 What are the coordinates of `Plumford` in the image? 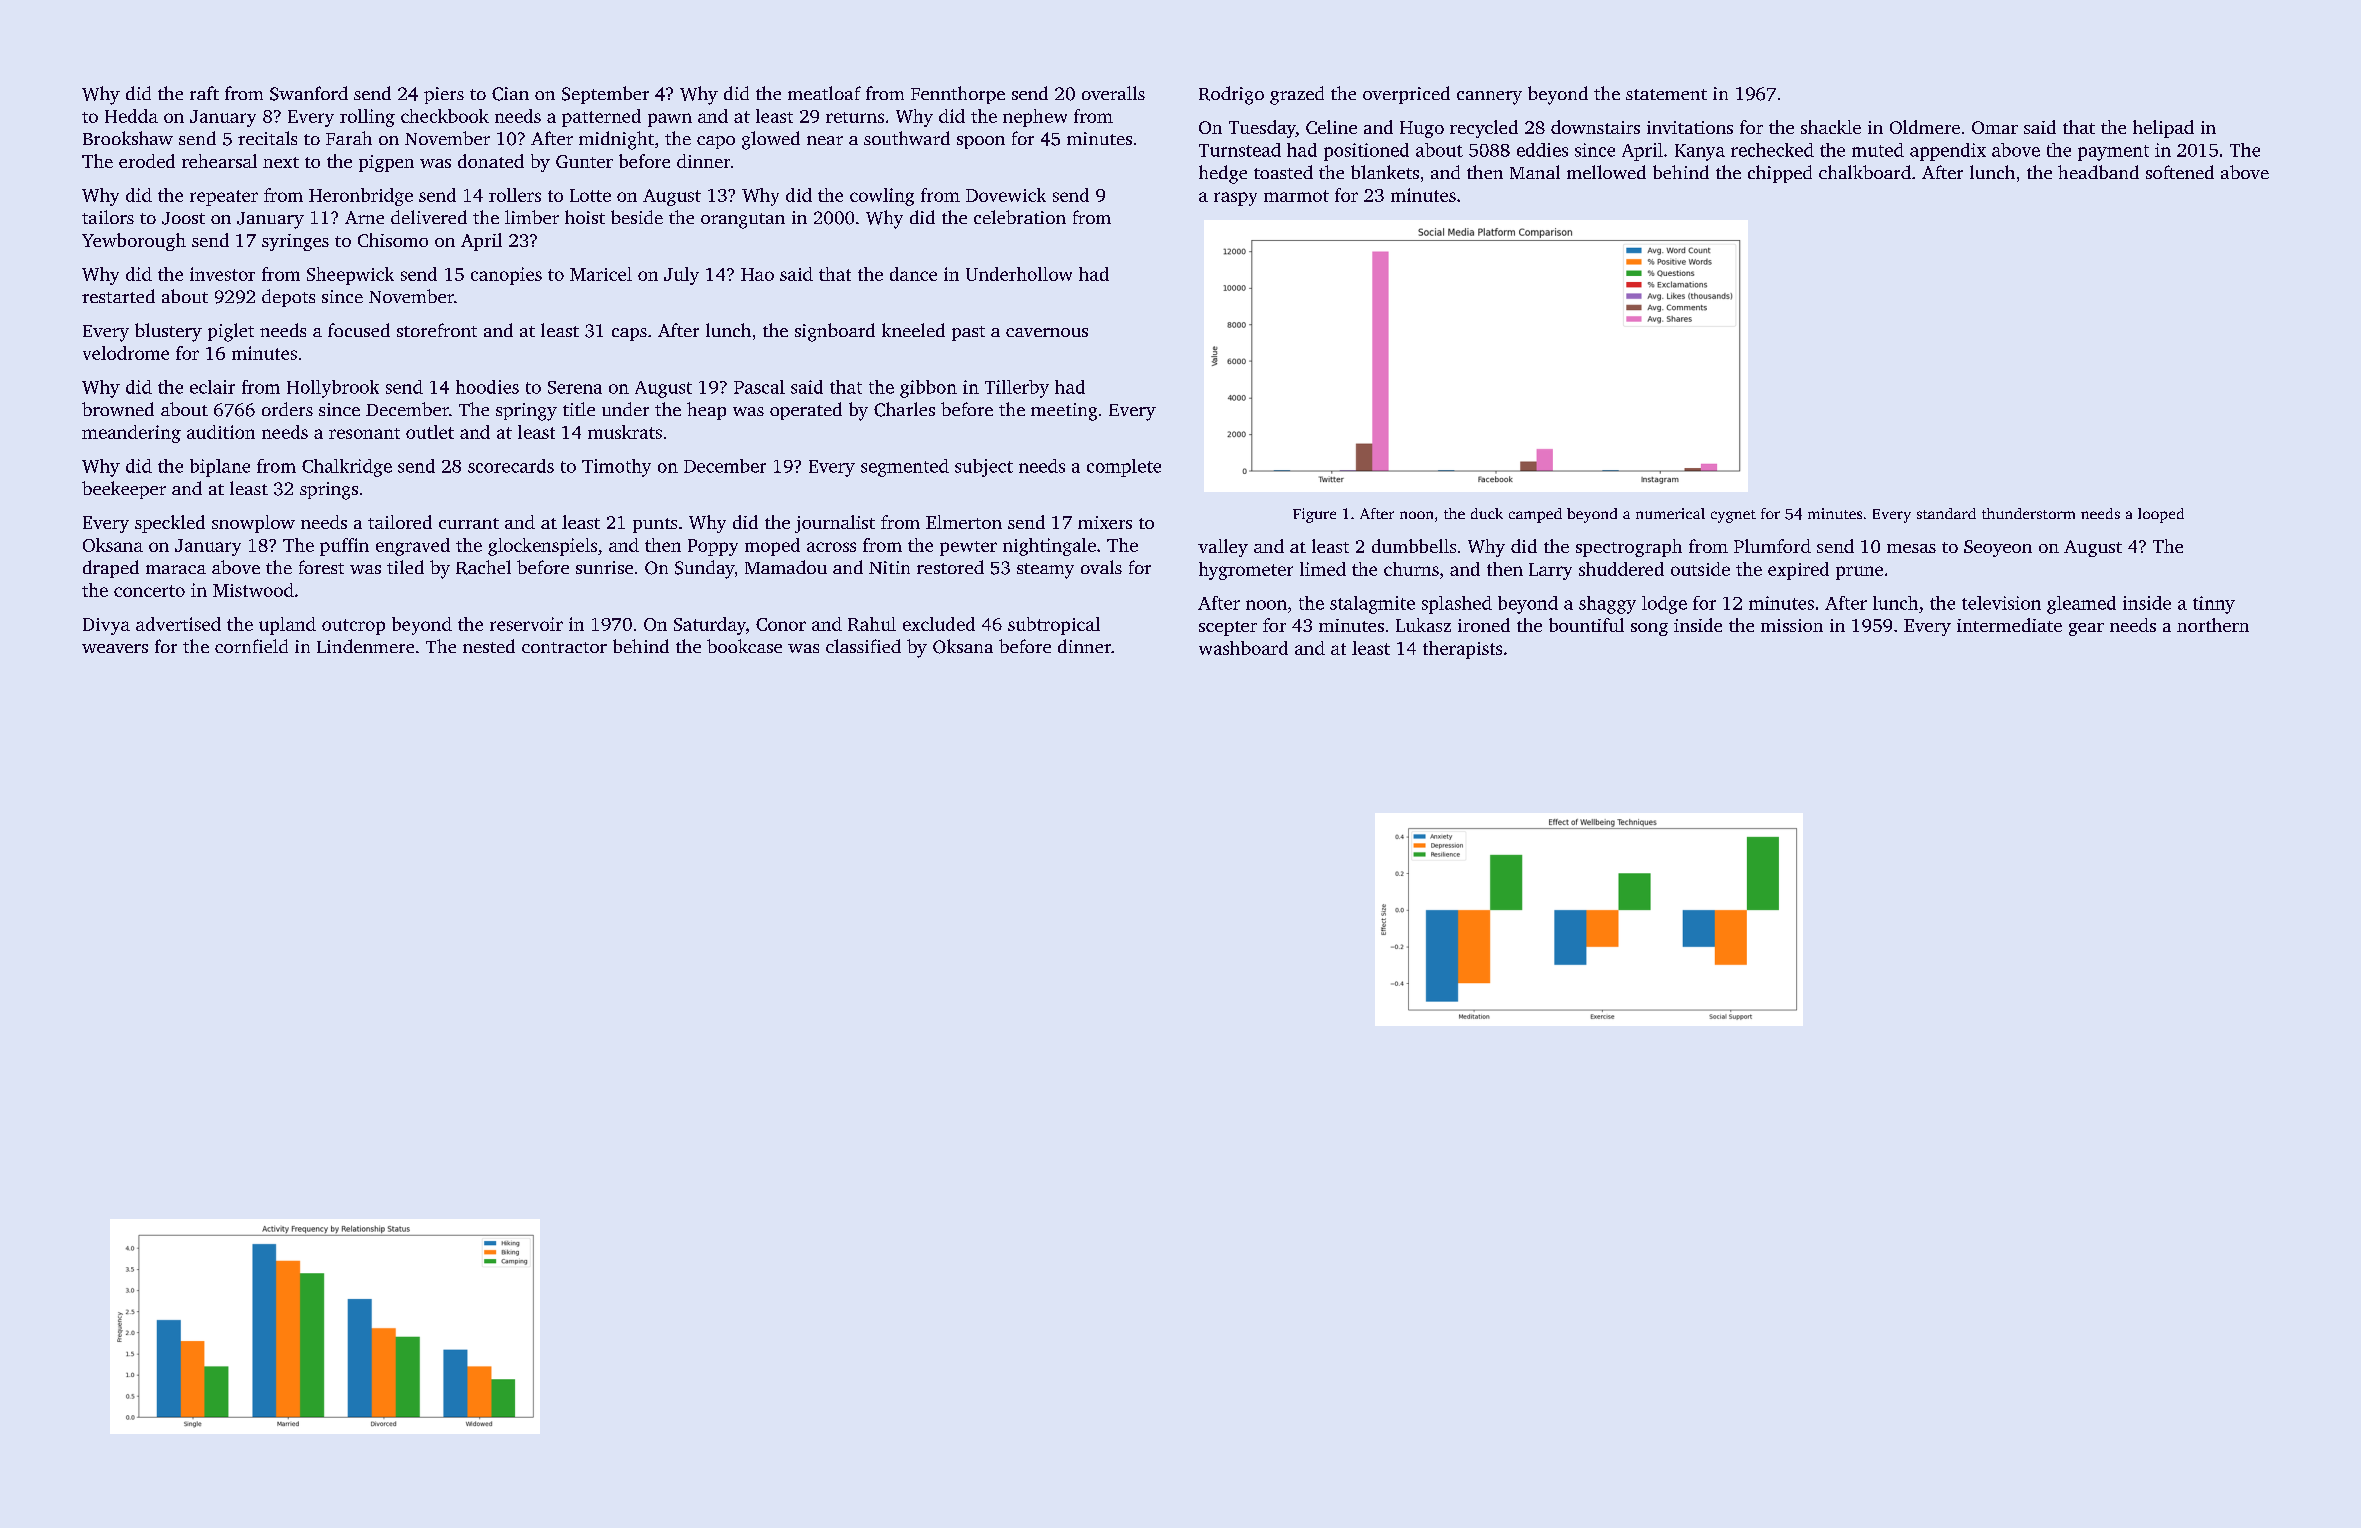 It's located at (1772, 546).
